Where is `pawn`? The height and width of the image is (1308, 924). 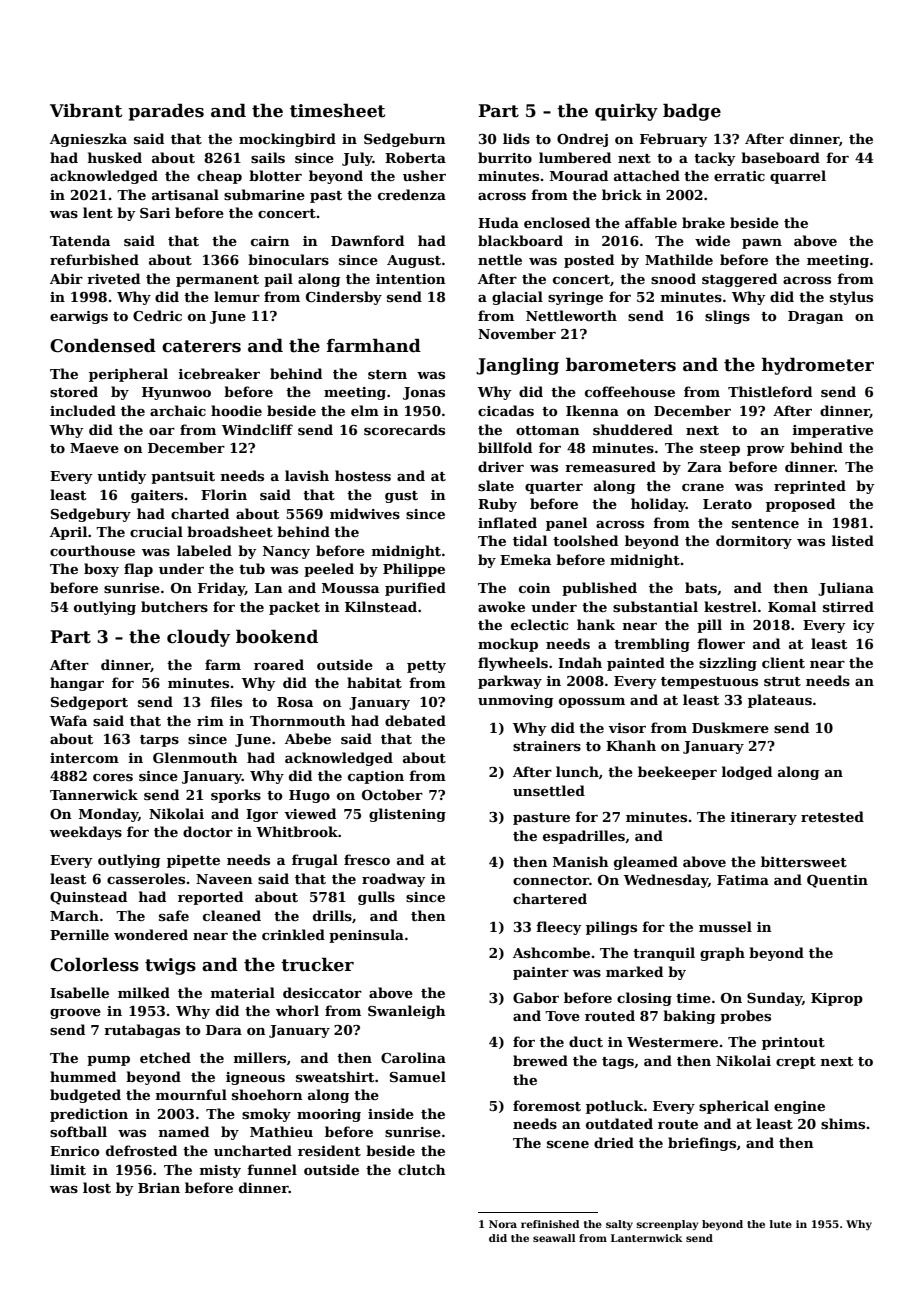
pawn is located at coordinates (762, 244).
